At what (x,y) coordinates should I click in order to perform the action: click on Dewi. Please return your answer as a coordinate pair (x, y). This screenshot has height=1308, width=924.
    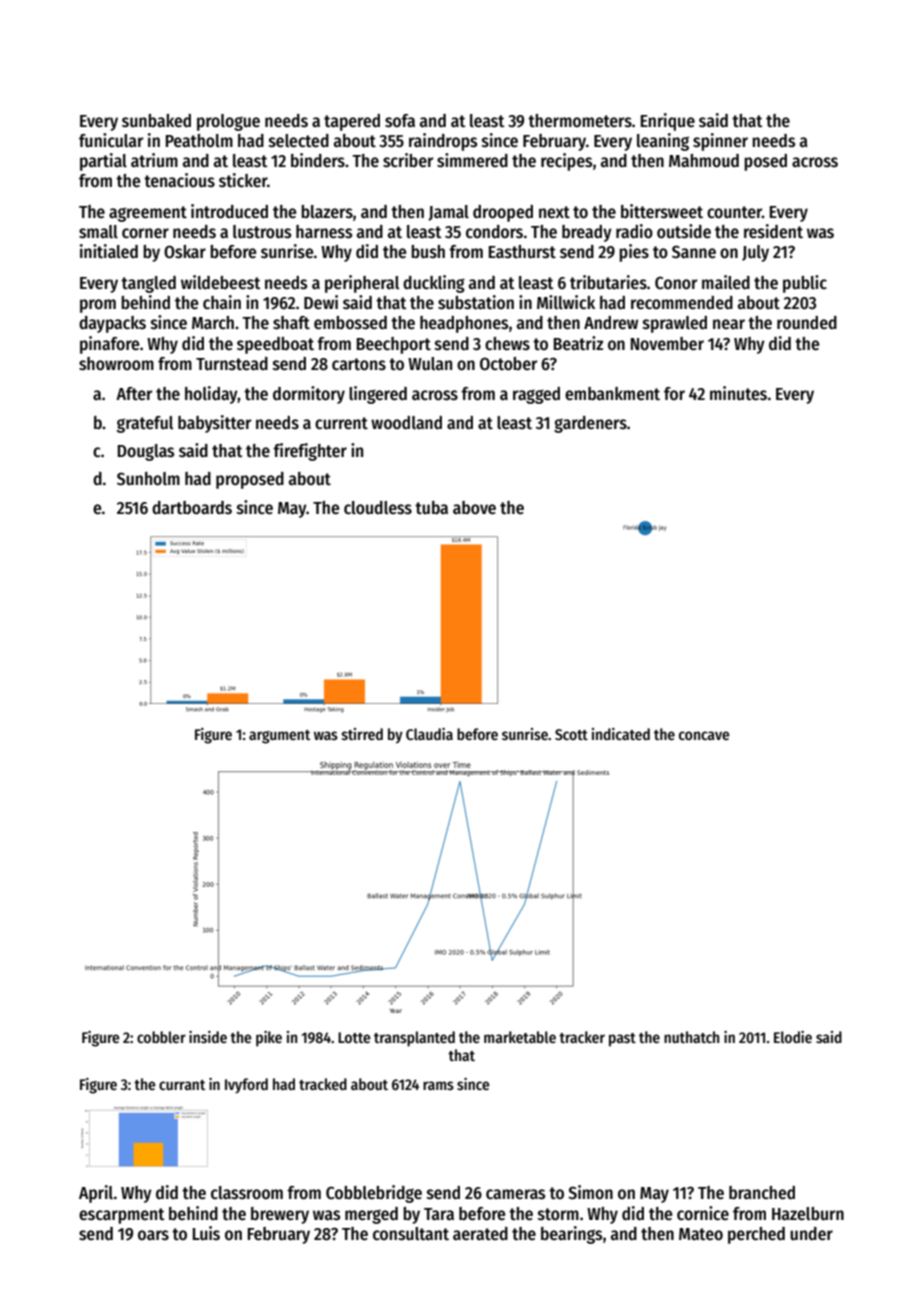
    Looking at the image, I should click on (321, 302).
